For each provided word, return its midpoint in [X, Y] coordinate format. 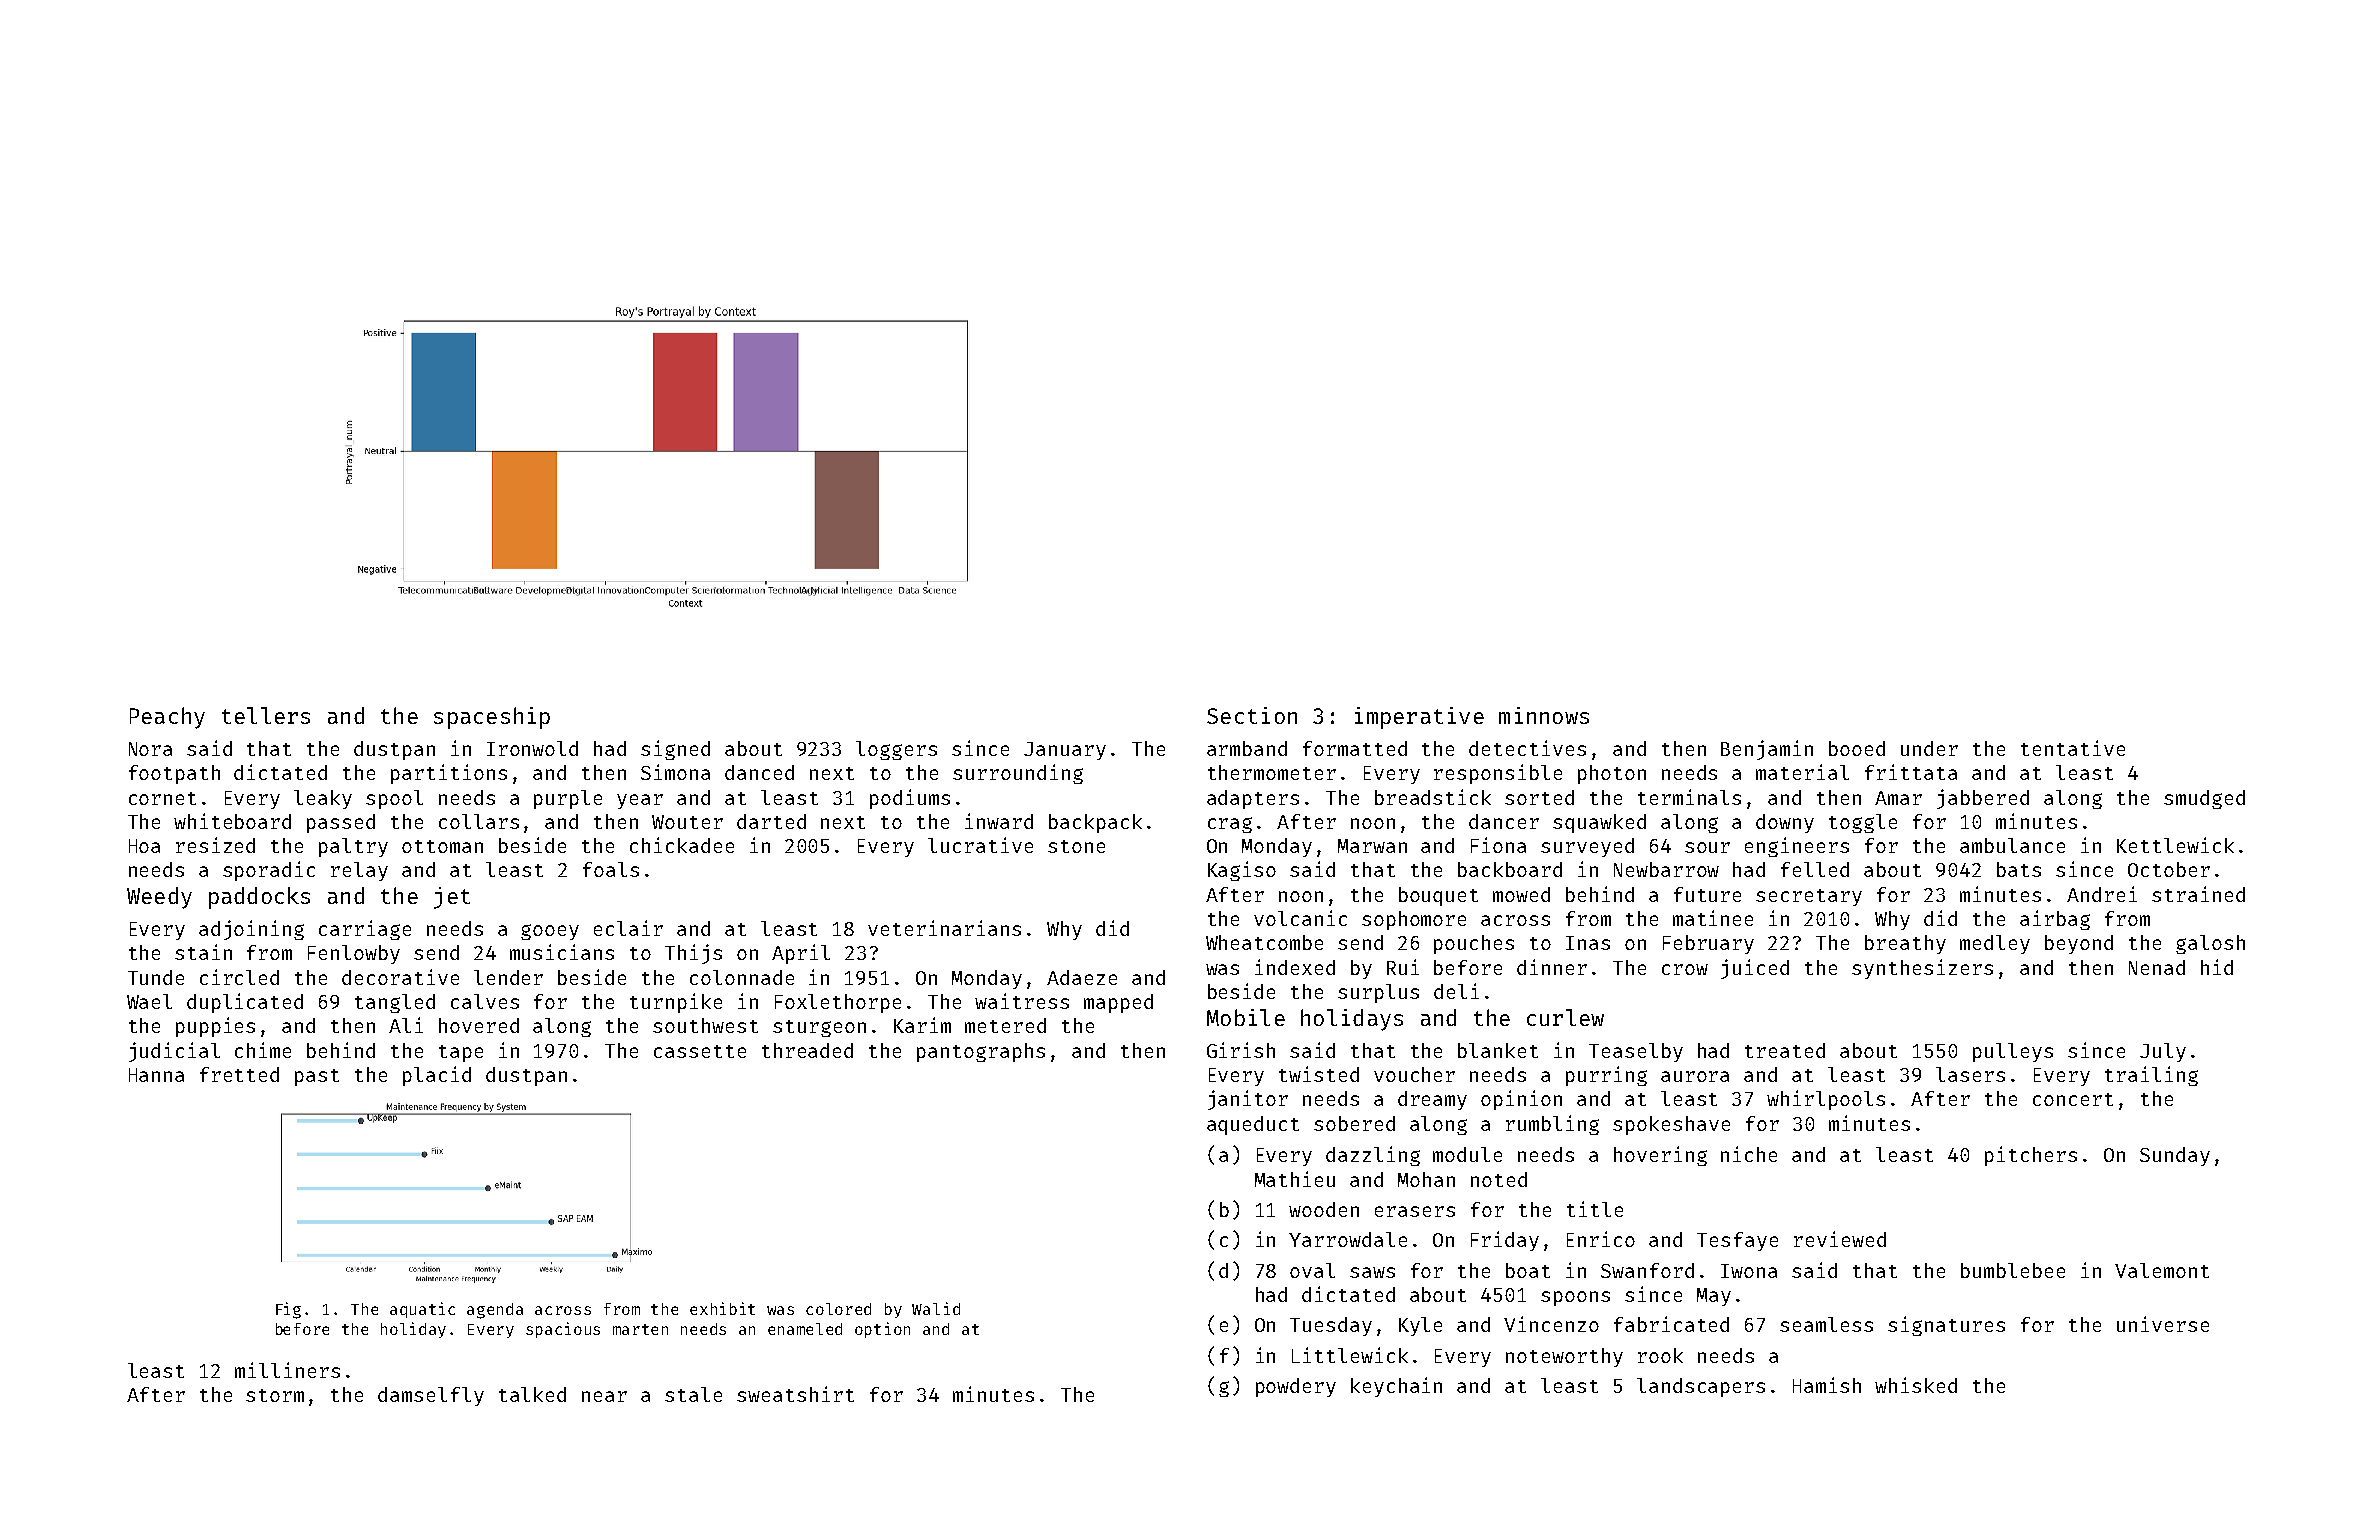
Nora [150, 749]
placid [437, 1076]
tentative [2073, 748]
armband [1247, 748]
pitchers [2031, 1156]
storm [275, 1395]
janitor [1248, 1100]
